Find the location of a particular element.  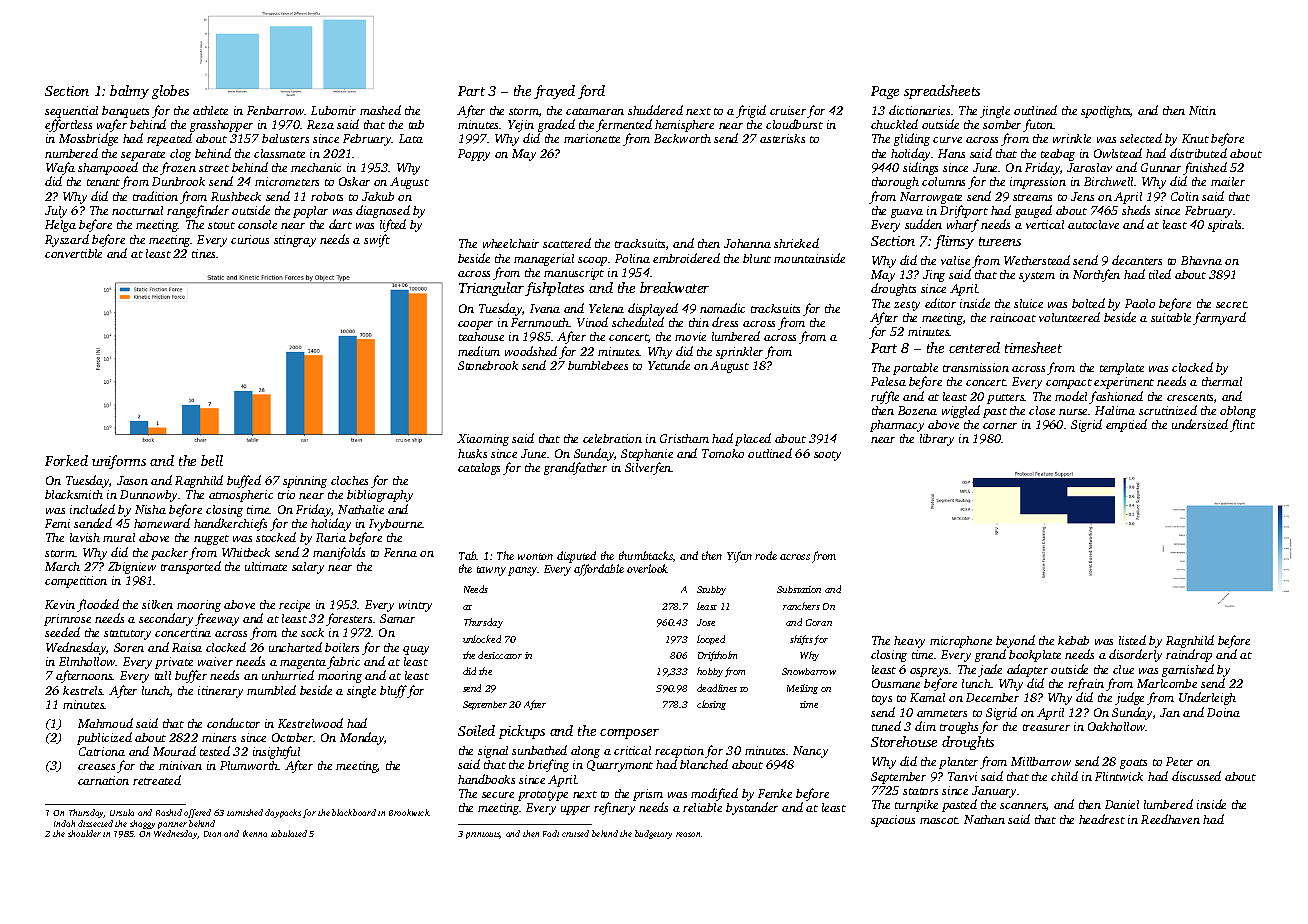

daypacks is located at coordinates (283, 813).
